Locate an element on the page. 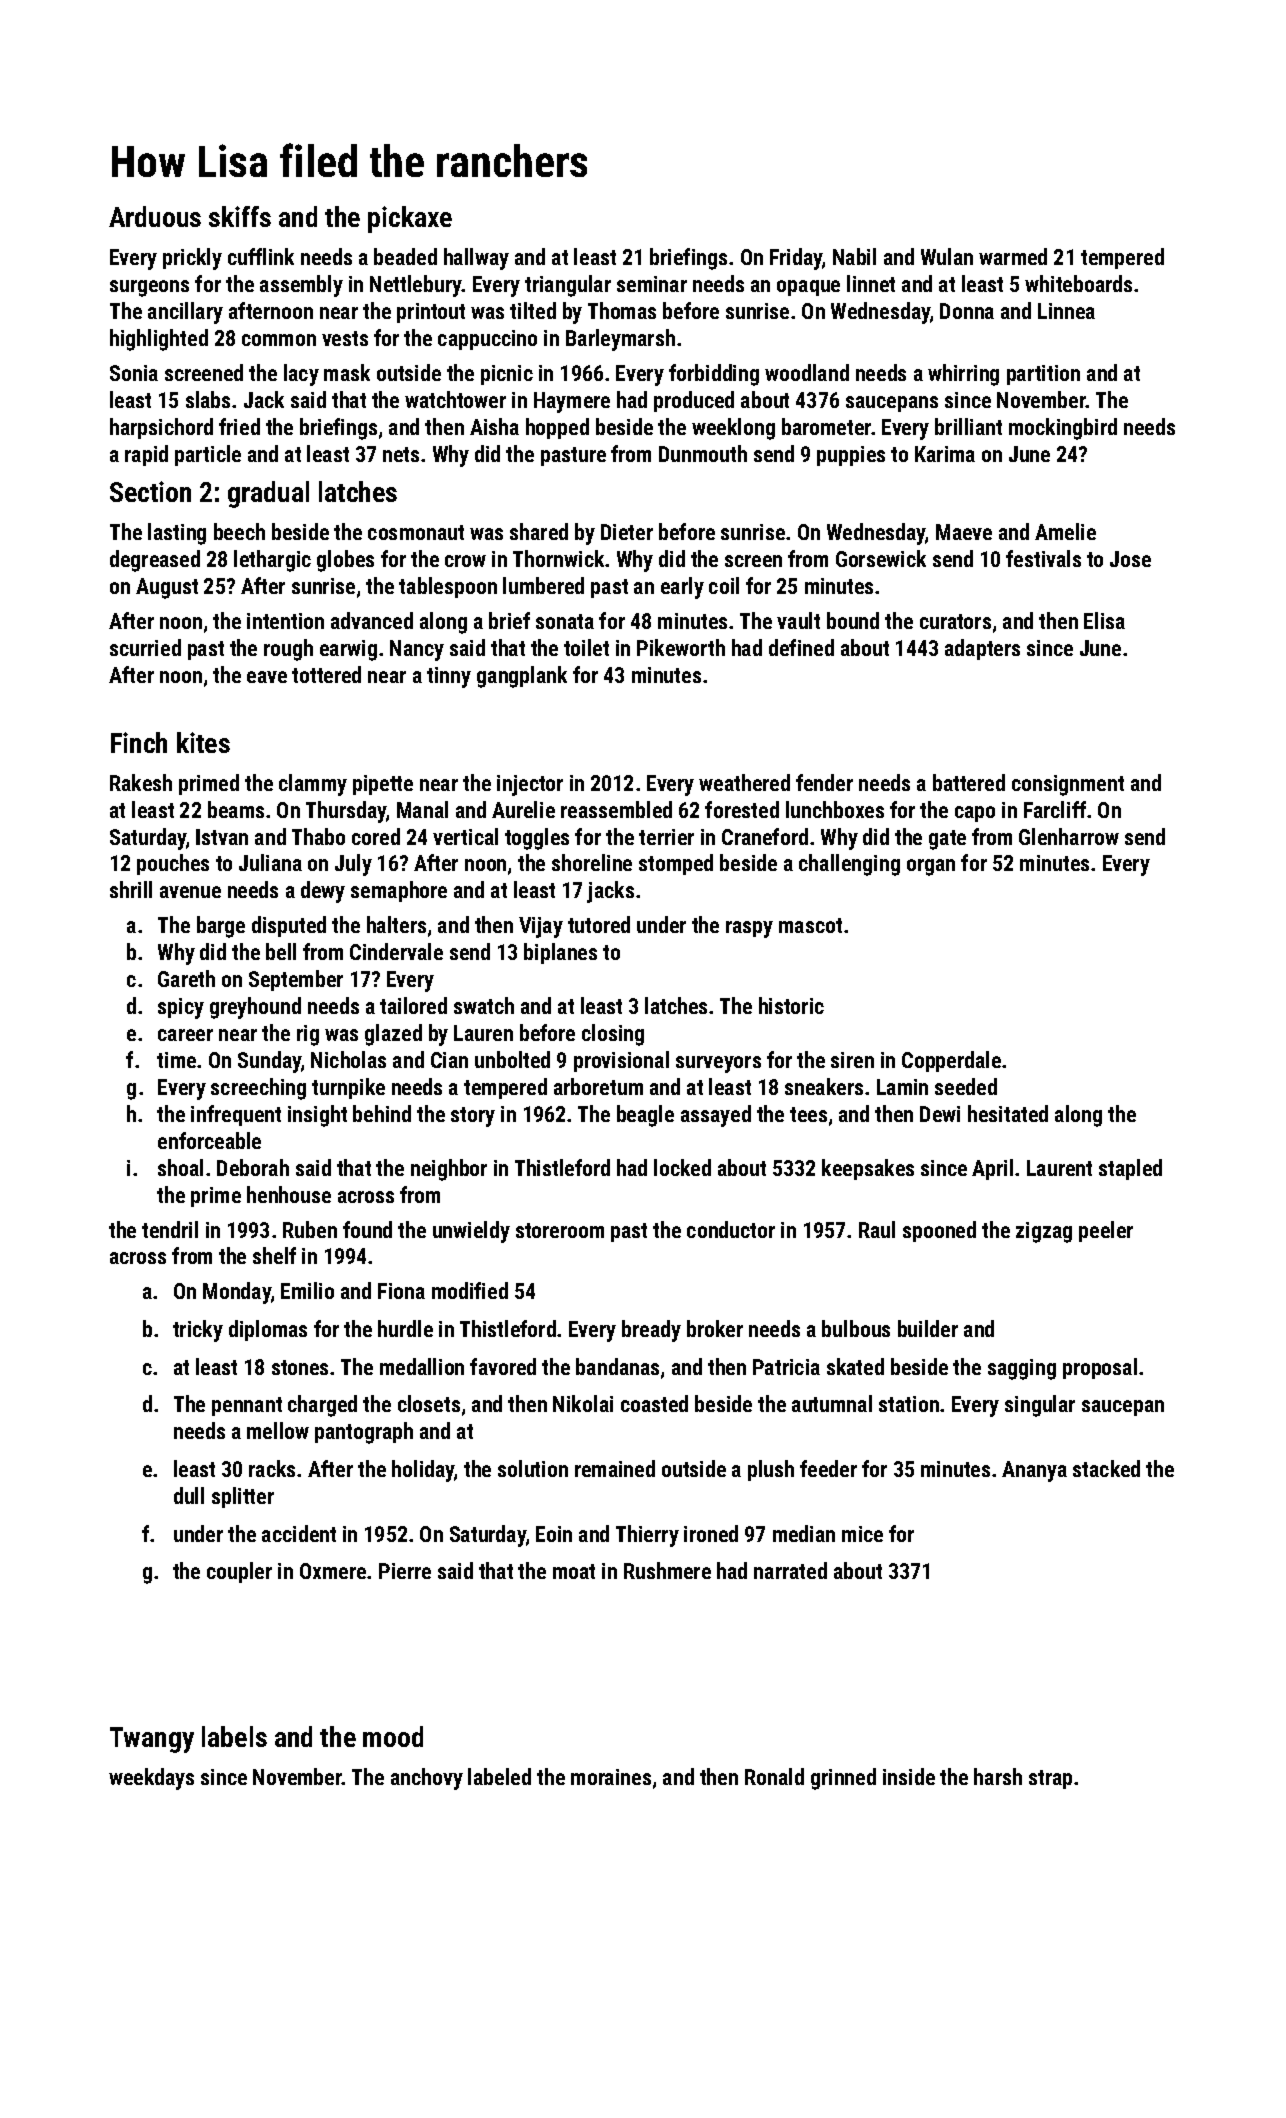 The image size is (1286, 2118). skiffs is located at coordinates (240, 216).
